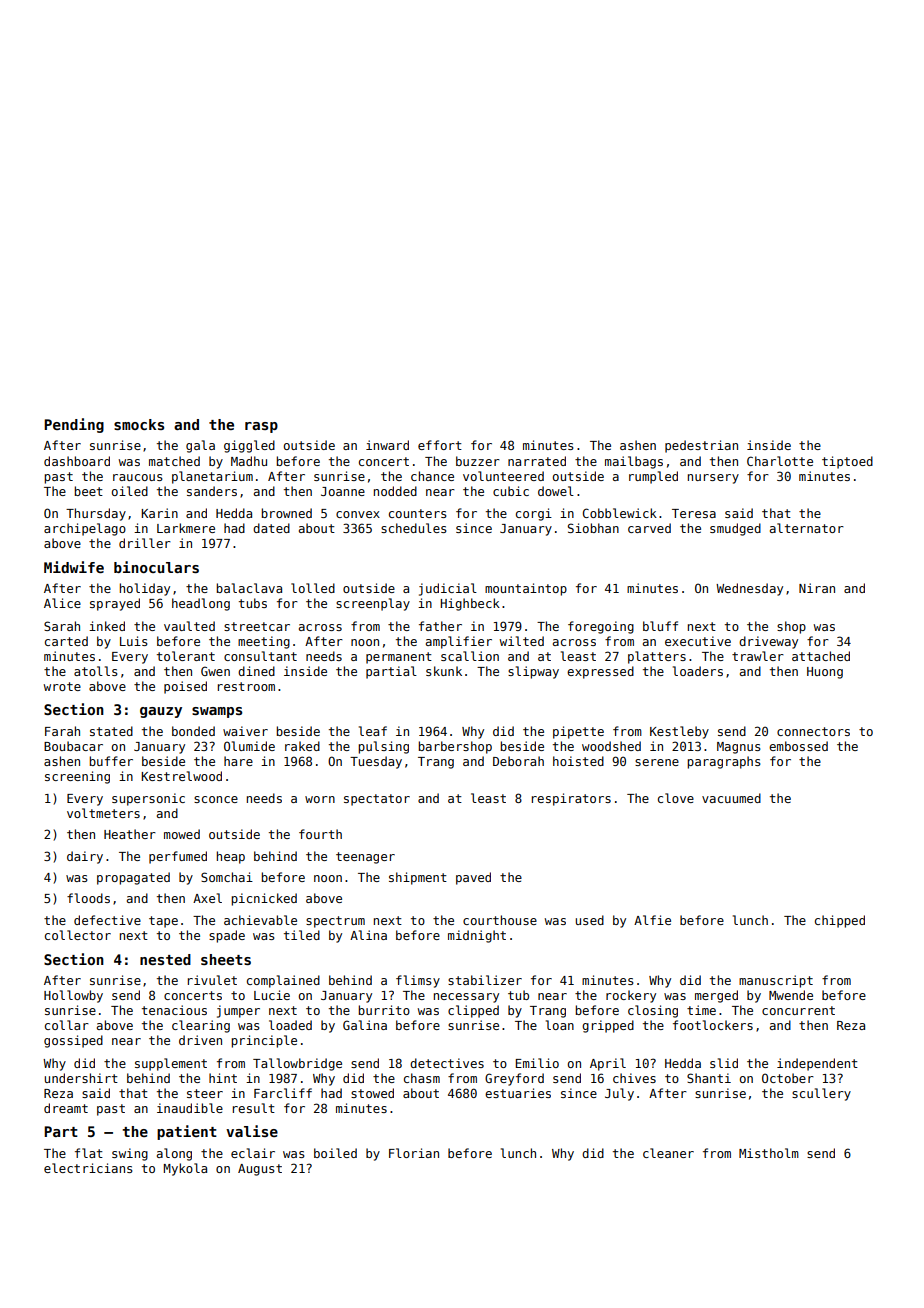 The width and height of the screenshot is (924, 1308). What do you see at coordinates (444, 671) in the screenshot?
I see `skunk` at bounding box center [444, 671].
